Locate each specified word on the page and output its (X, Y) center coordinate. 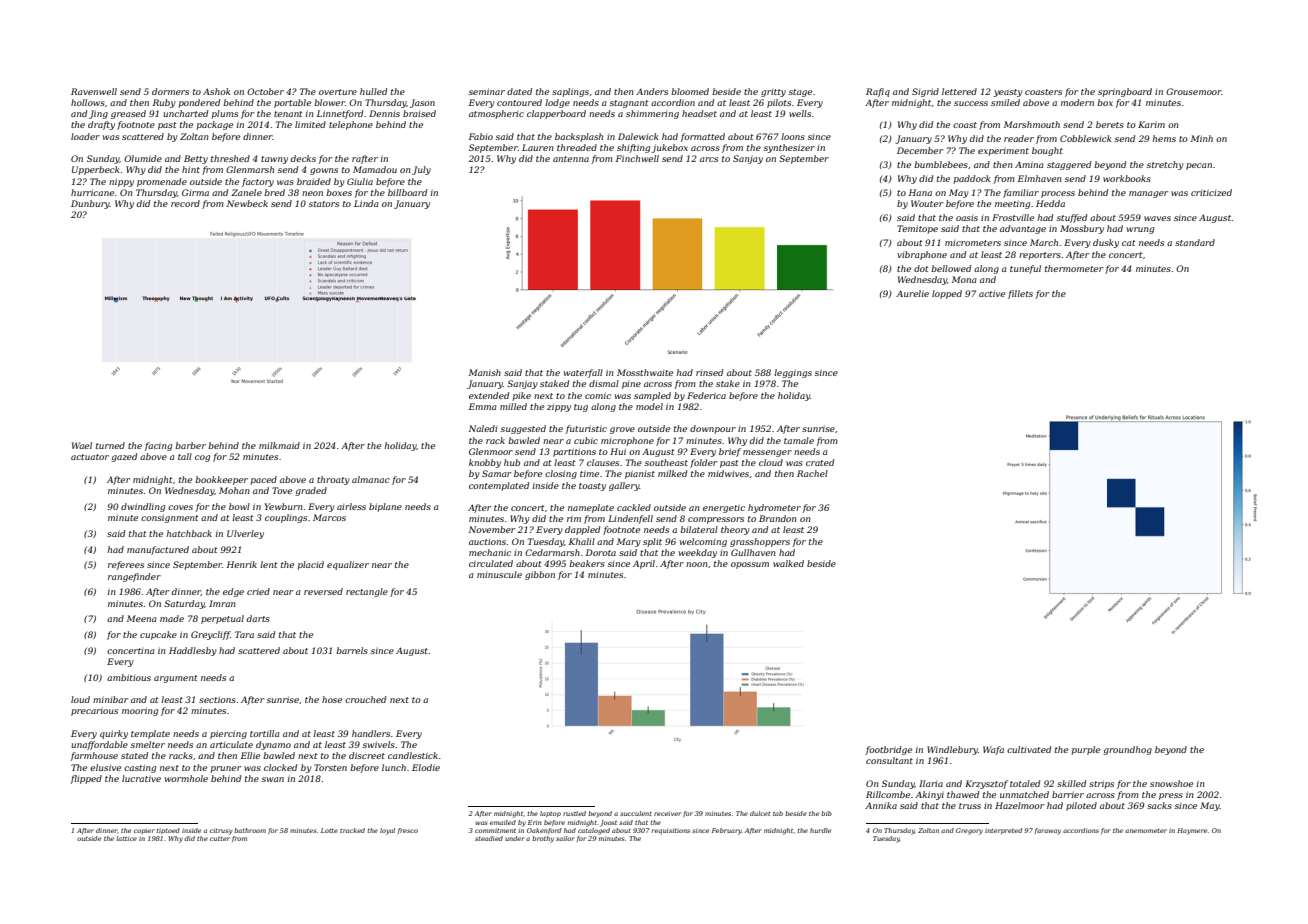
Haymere (1192, 831)
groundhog (1127, 750)
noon (697, 564)
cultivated (1029, 749)
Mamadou (375, 169)
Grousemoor (1194, 91)
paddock (972, 179)
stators (324, 204)
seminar (487, 91)
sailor (565, 838)
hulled (373, 91)
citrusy (221, 831)
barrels (352, 650)
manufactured (158, 550)
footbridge (888, 750)
